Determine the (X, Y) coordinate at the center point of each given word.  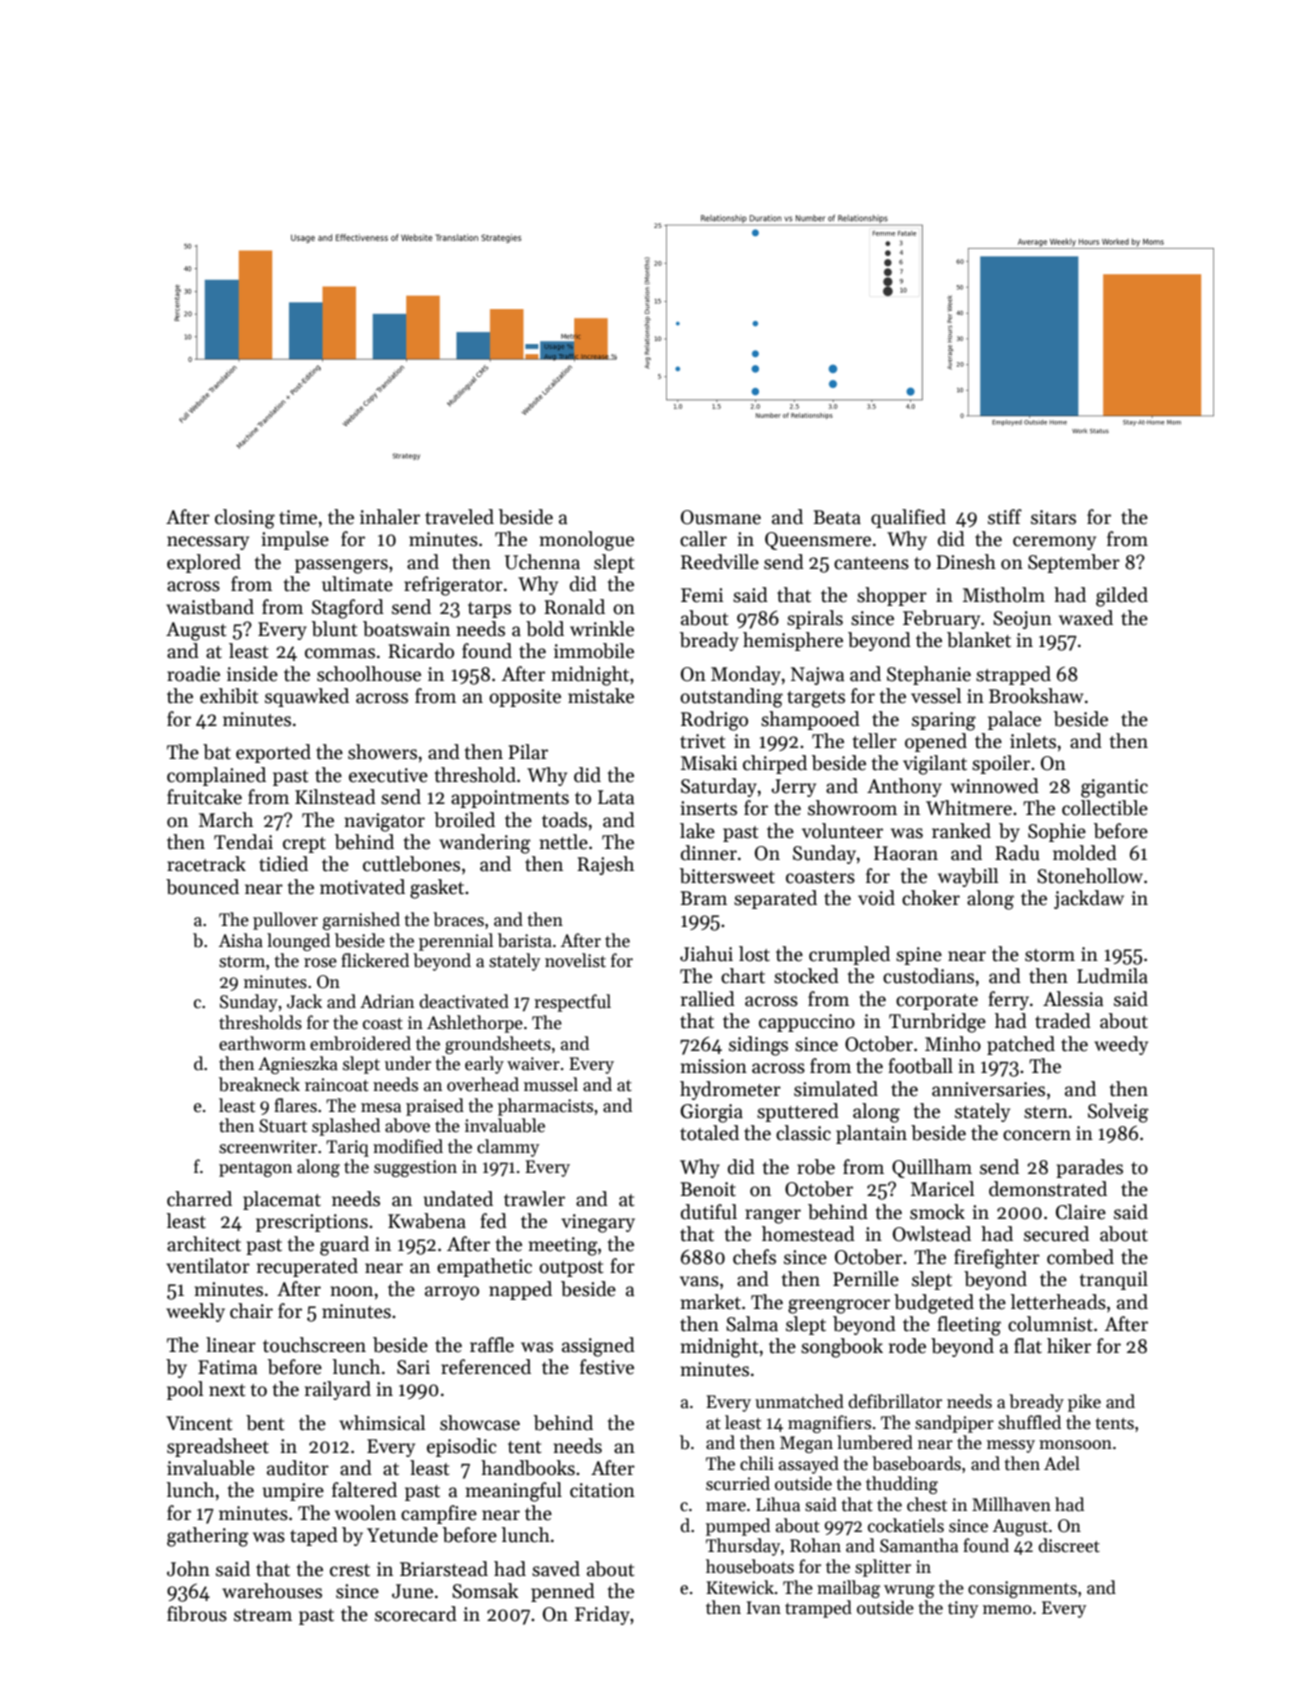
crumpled (849, 955)
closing (245, 519)
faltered (364, 1490)
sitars (1053, 517)
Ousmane (721, 517)
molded (1085, 853)
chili (757, 1463)
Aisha (241, 940)
